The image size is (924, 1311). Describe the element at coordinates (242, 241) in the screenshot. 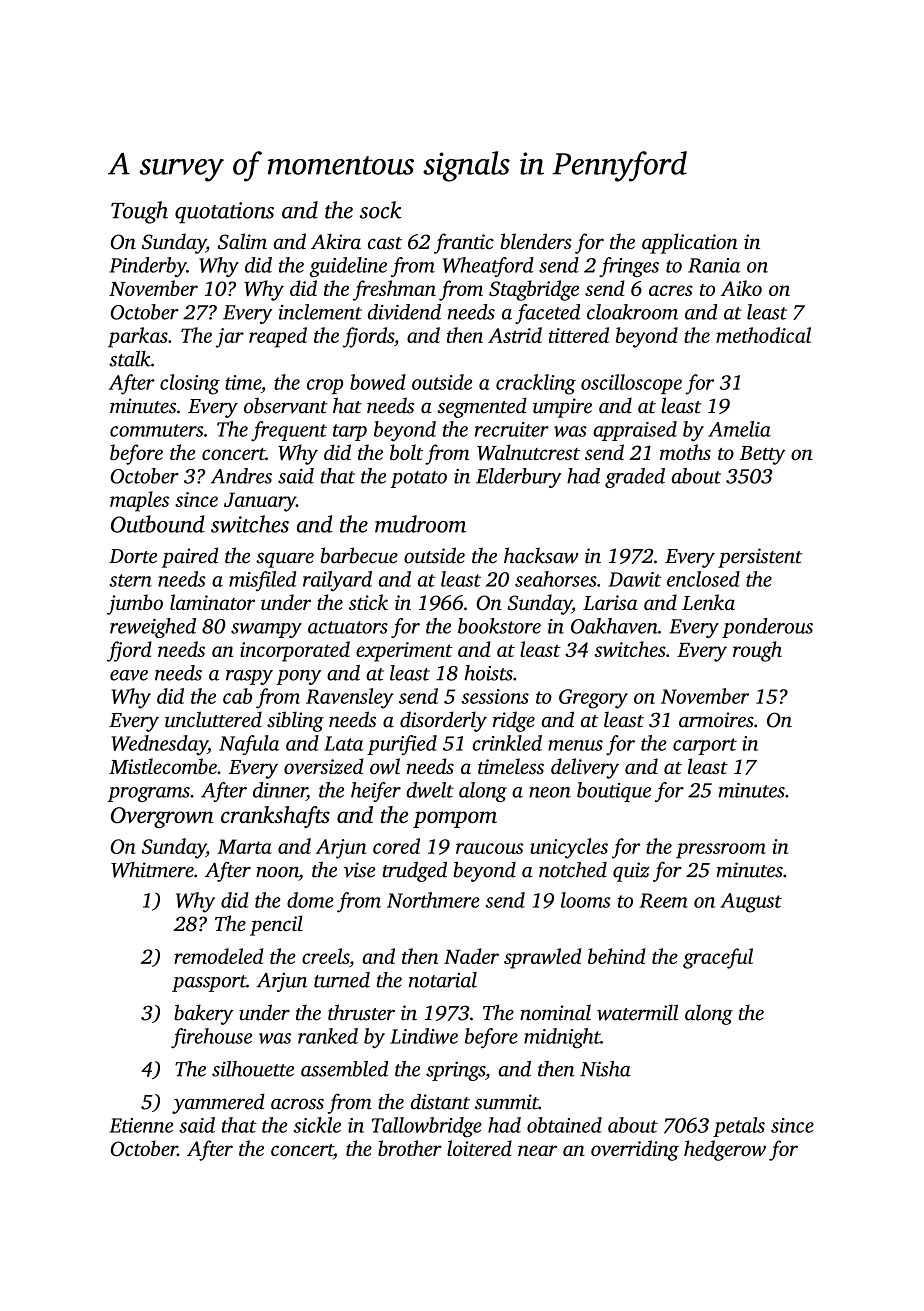

I see `Salim` at that location.
